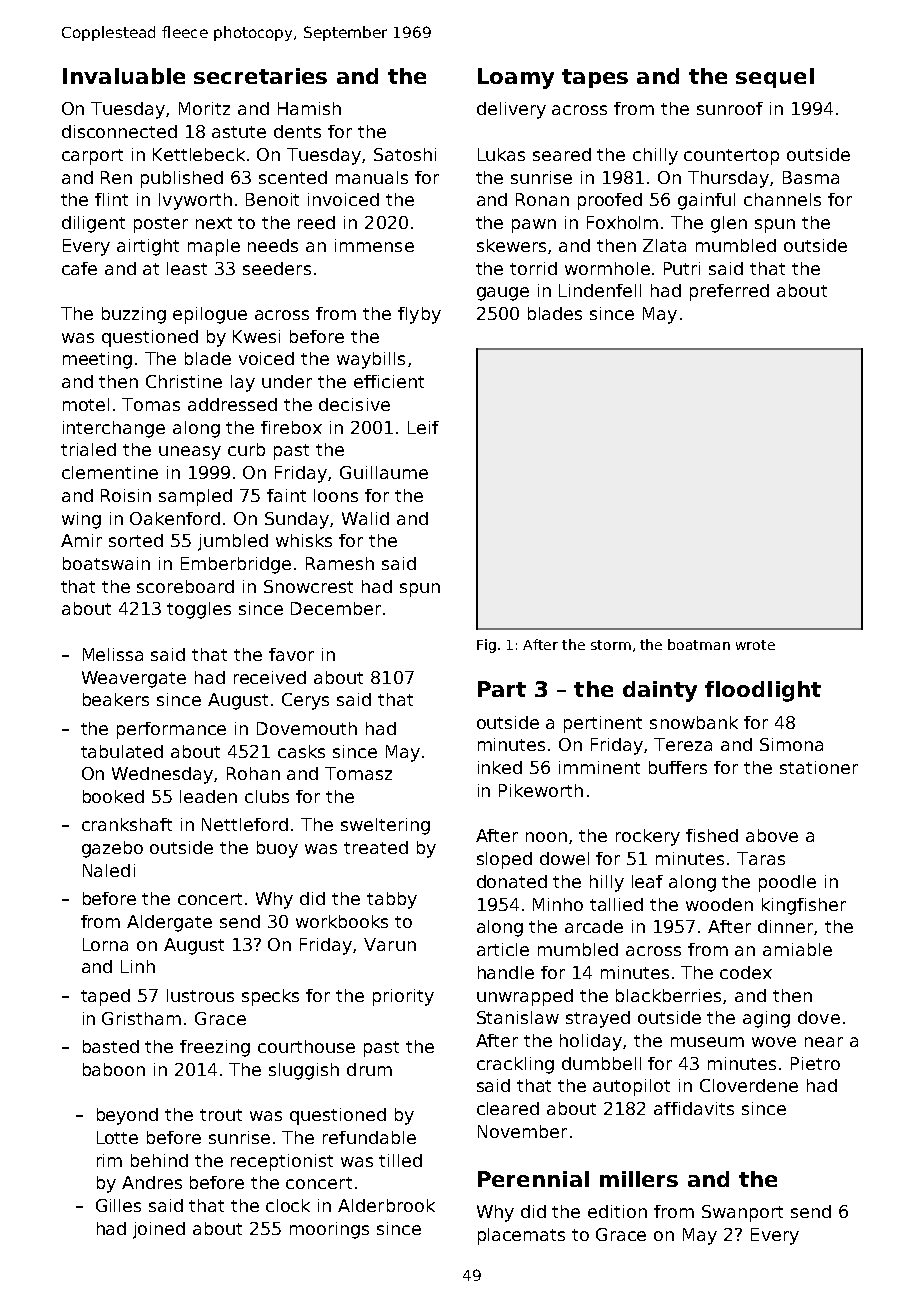  Describe the element at coordinates (682, 268) in the image. I see `Putri` at that location.
